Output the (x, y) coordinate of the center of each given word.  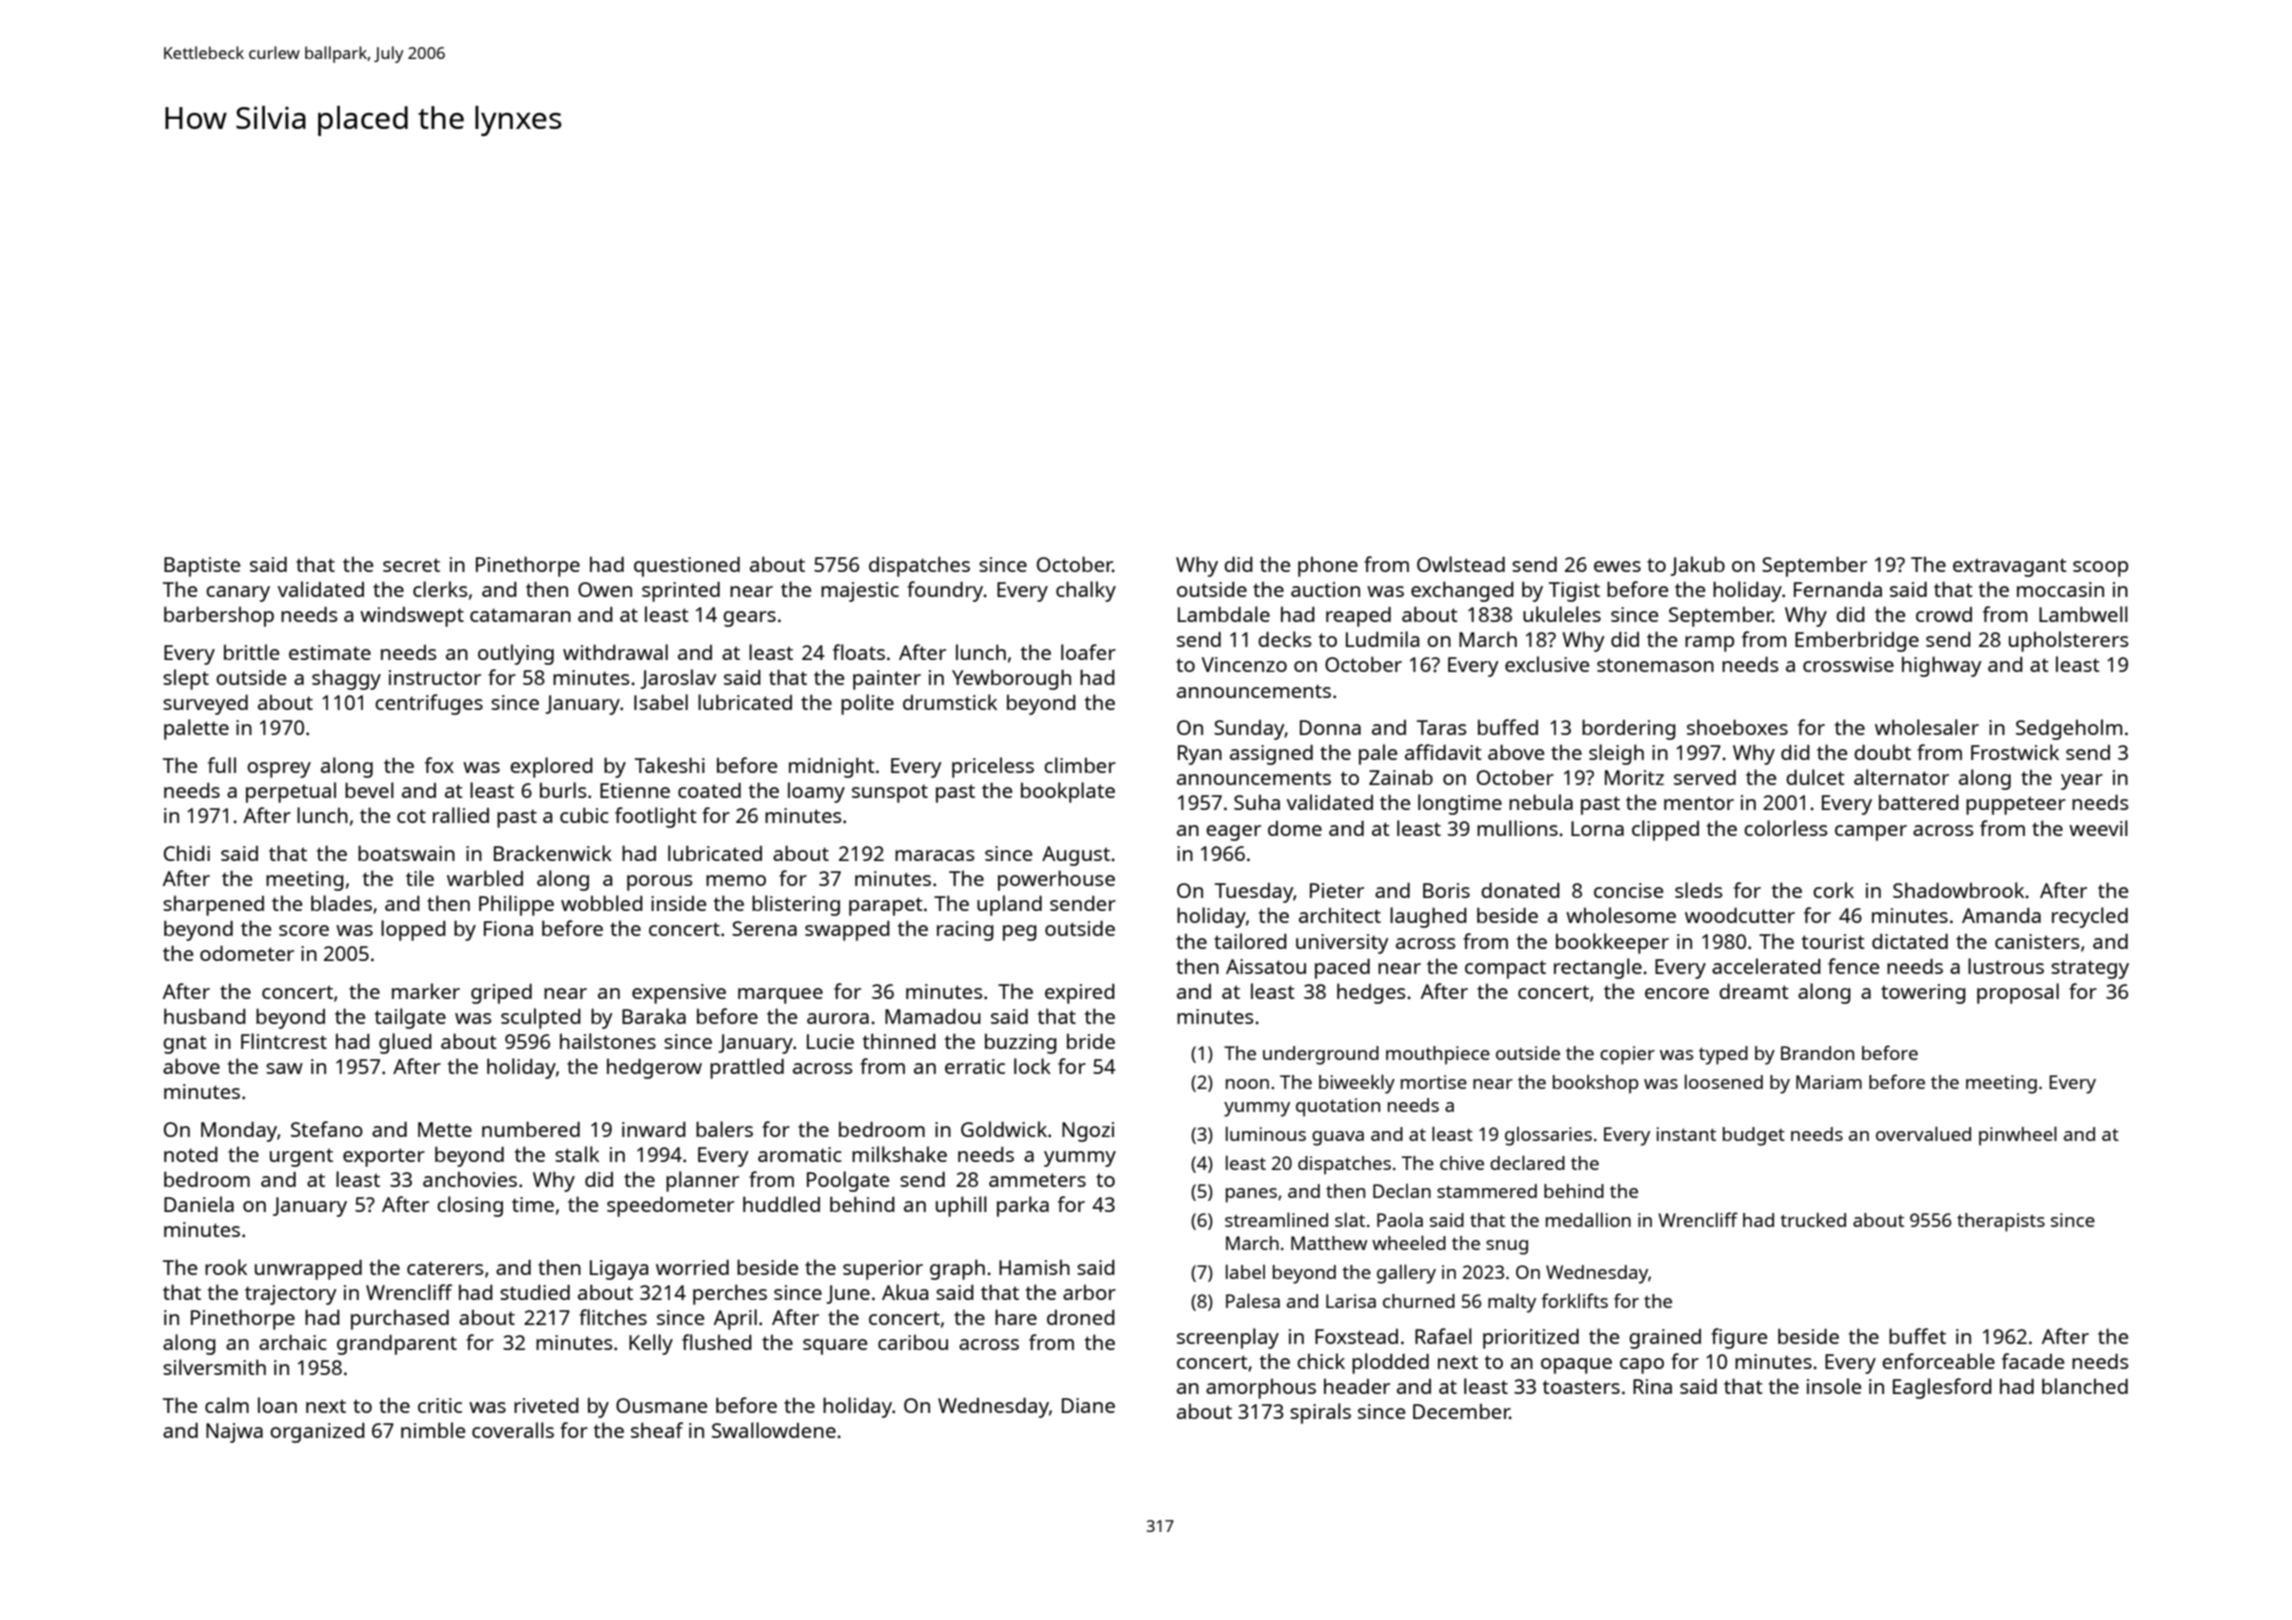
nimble (433, 1430)
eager (1233, 833)
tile (420, 878)
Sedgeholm (2069, 729)
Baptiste (202, 567)
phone (1328, 566)
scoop (2100, 569)
